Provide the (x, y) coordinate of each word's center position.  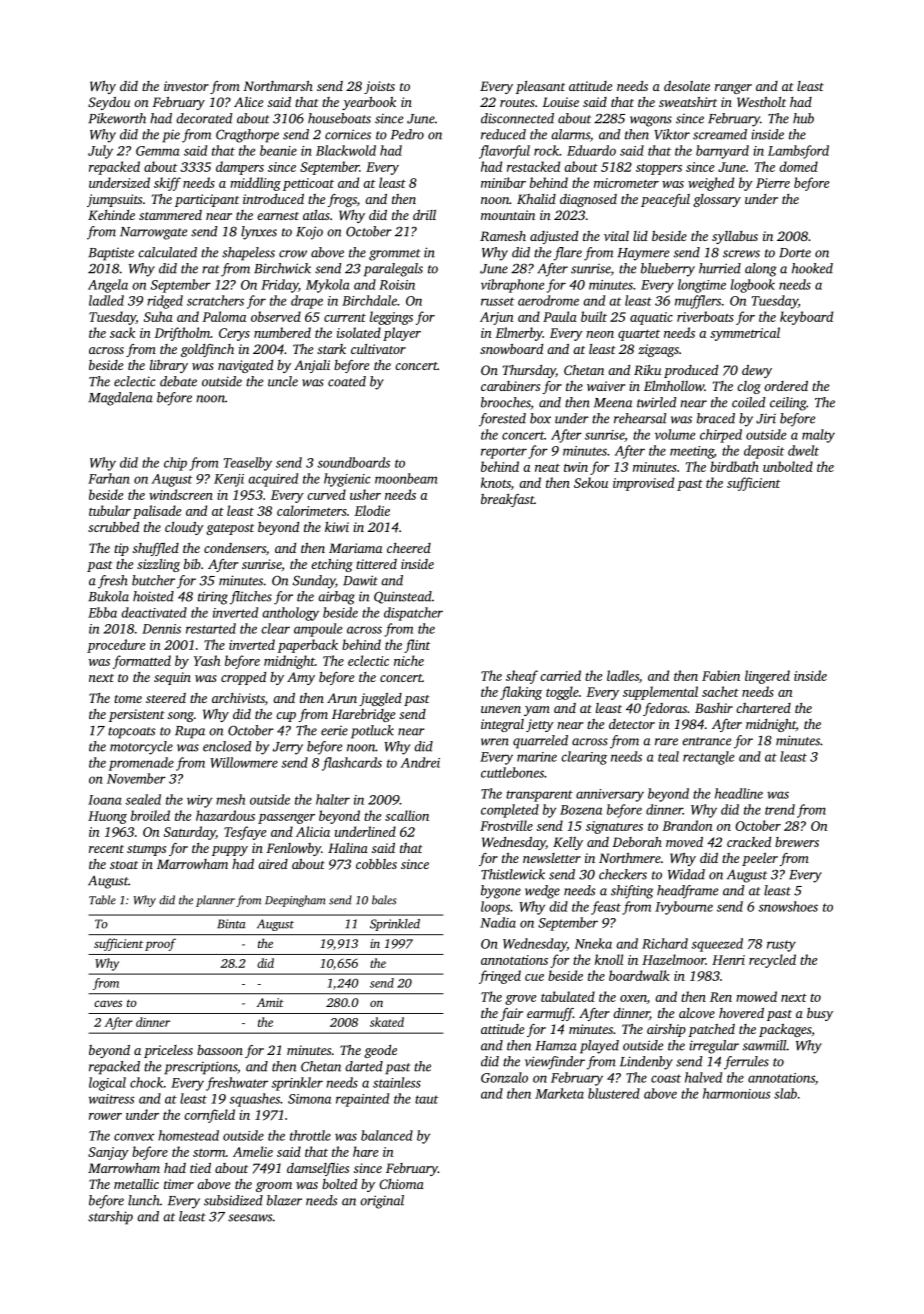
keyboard (806, 318)
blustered (614, 1093)
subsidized (233, 1200)
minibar (503, 182)
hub (803, 118)
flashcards (352, 764)
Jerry (288, 748)
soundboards (353, 462)
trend (780, 809)
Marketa (559, 1093)
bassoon (220, 1050)
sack (122, 332)
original (382, 1202)
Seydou (109, 103)
